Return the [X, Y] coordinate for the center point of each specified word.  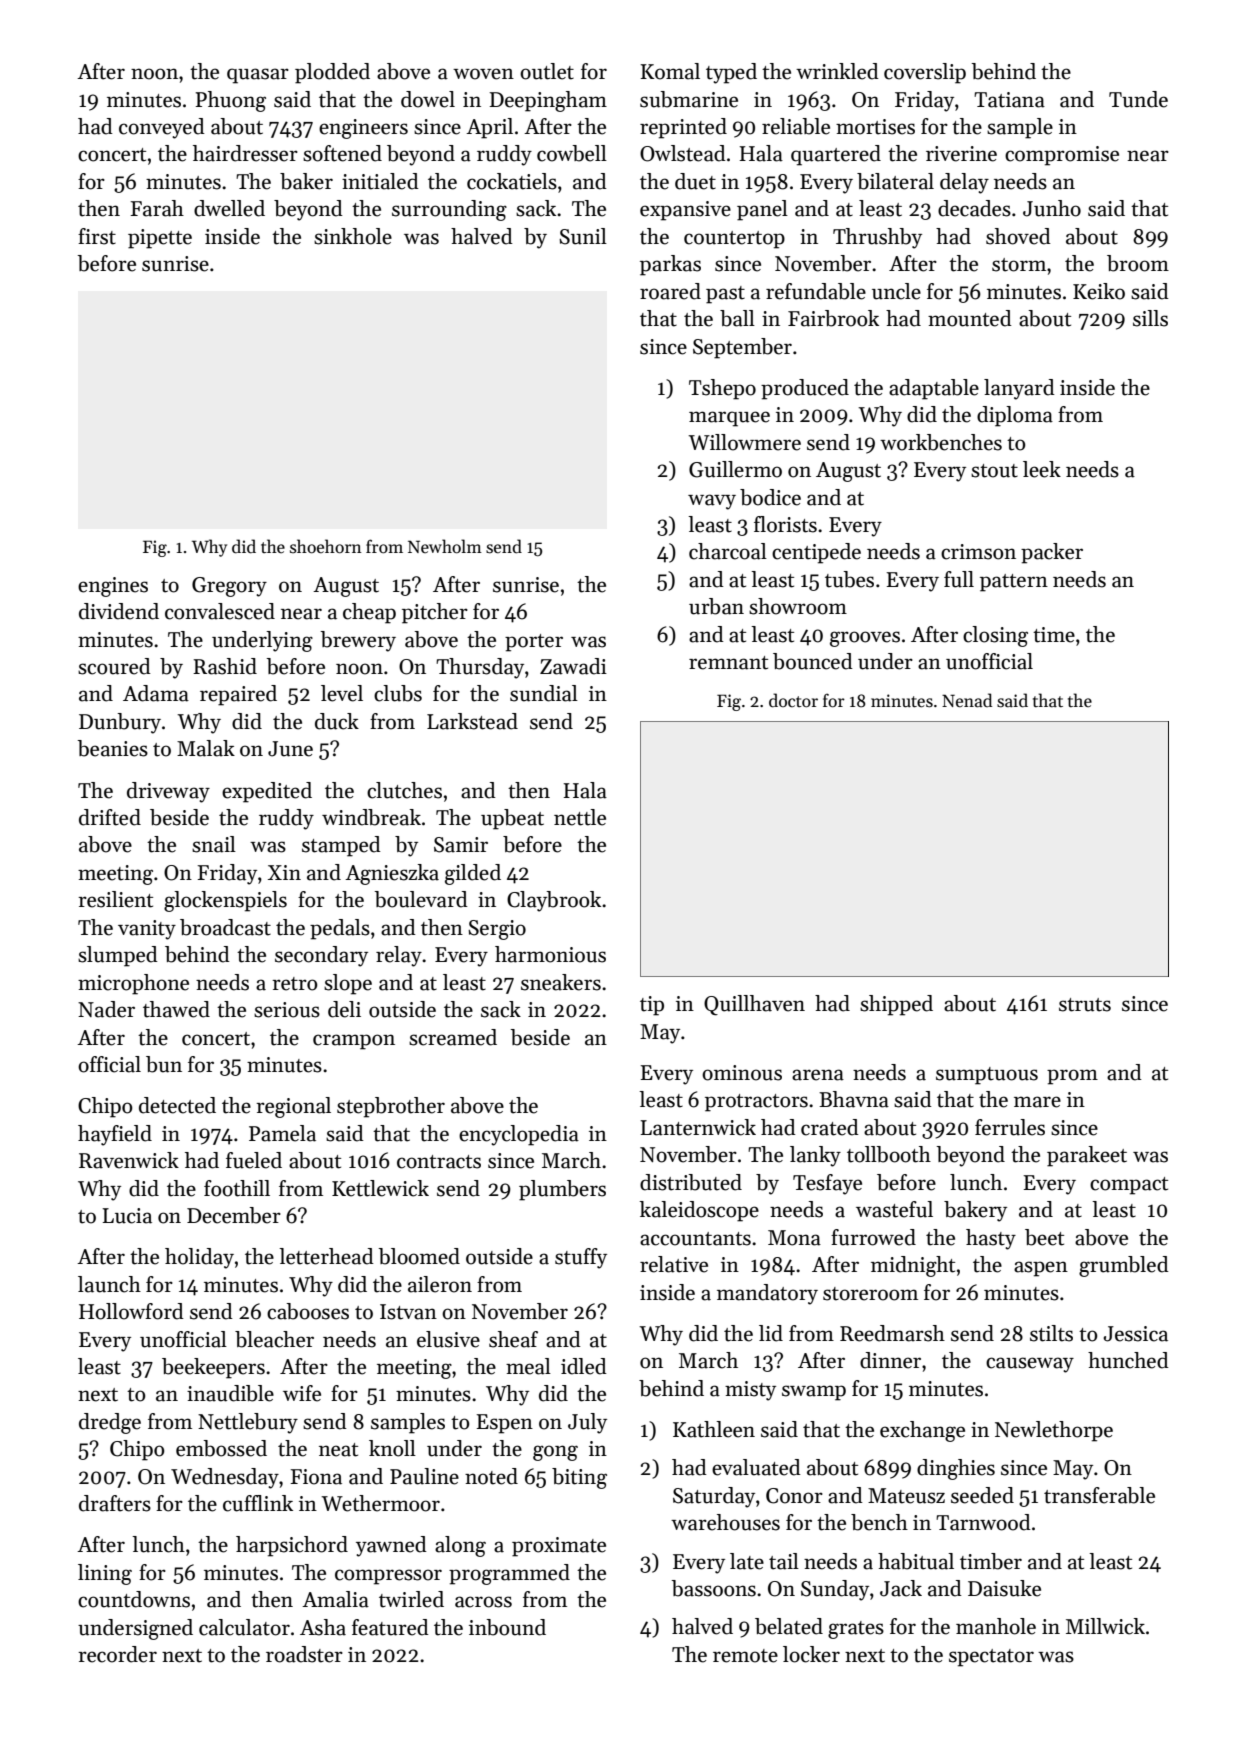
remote [745, 1656]
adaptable [934, 389]
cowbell [572, 153]
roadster [304, 1654]
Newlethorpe [1054, 1431]
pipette [160, 239]
